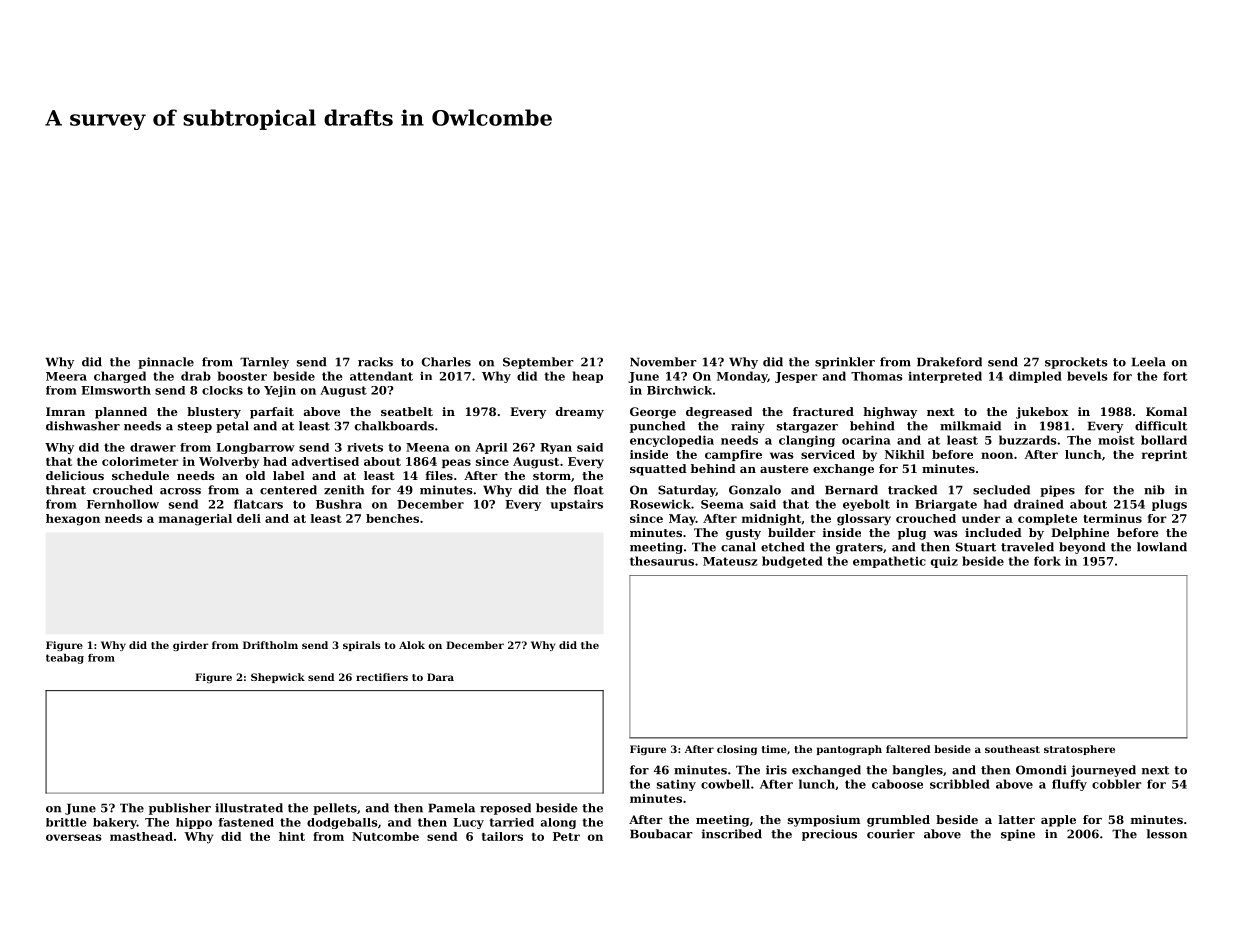 The width and height of the screenshot is (1233, 952). What do you see at coordinates (66, 822) in the screenshot?
I see `brittle` at bounding box center [66, 822].
